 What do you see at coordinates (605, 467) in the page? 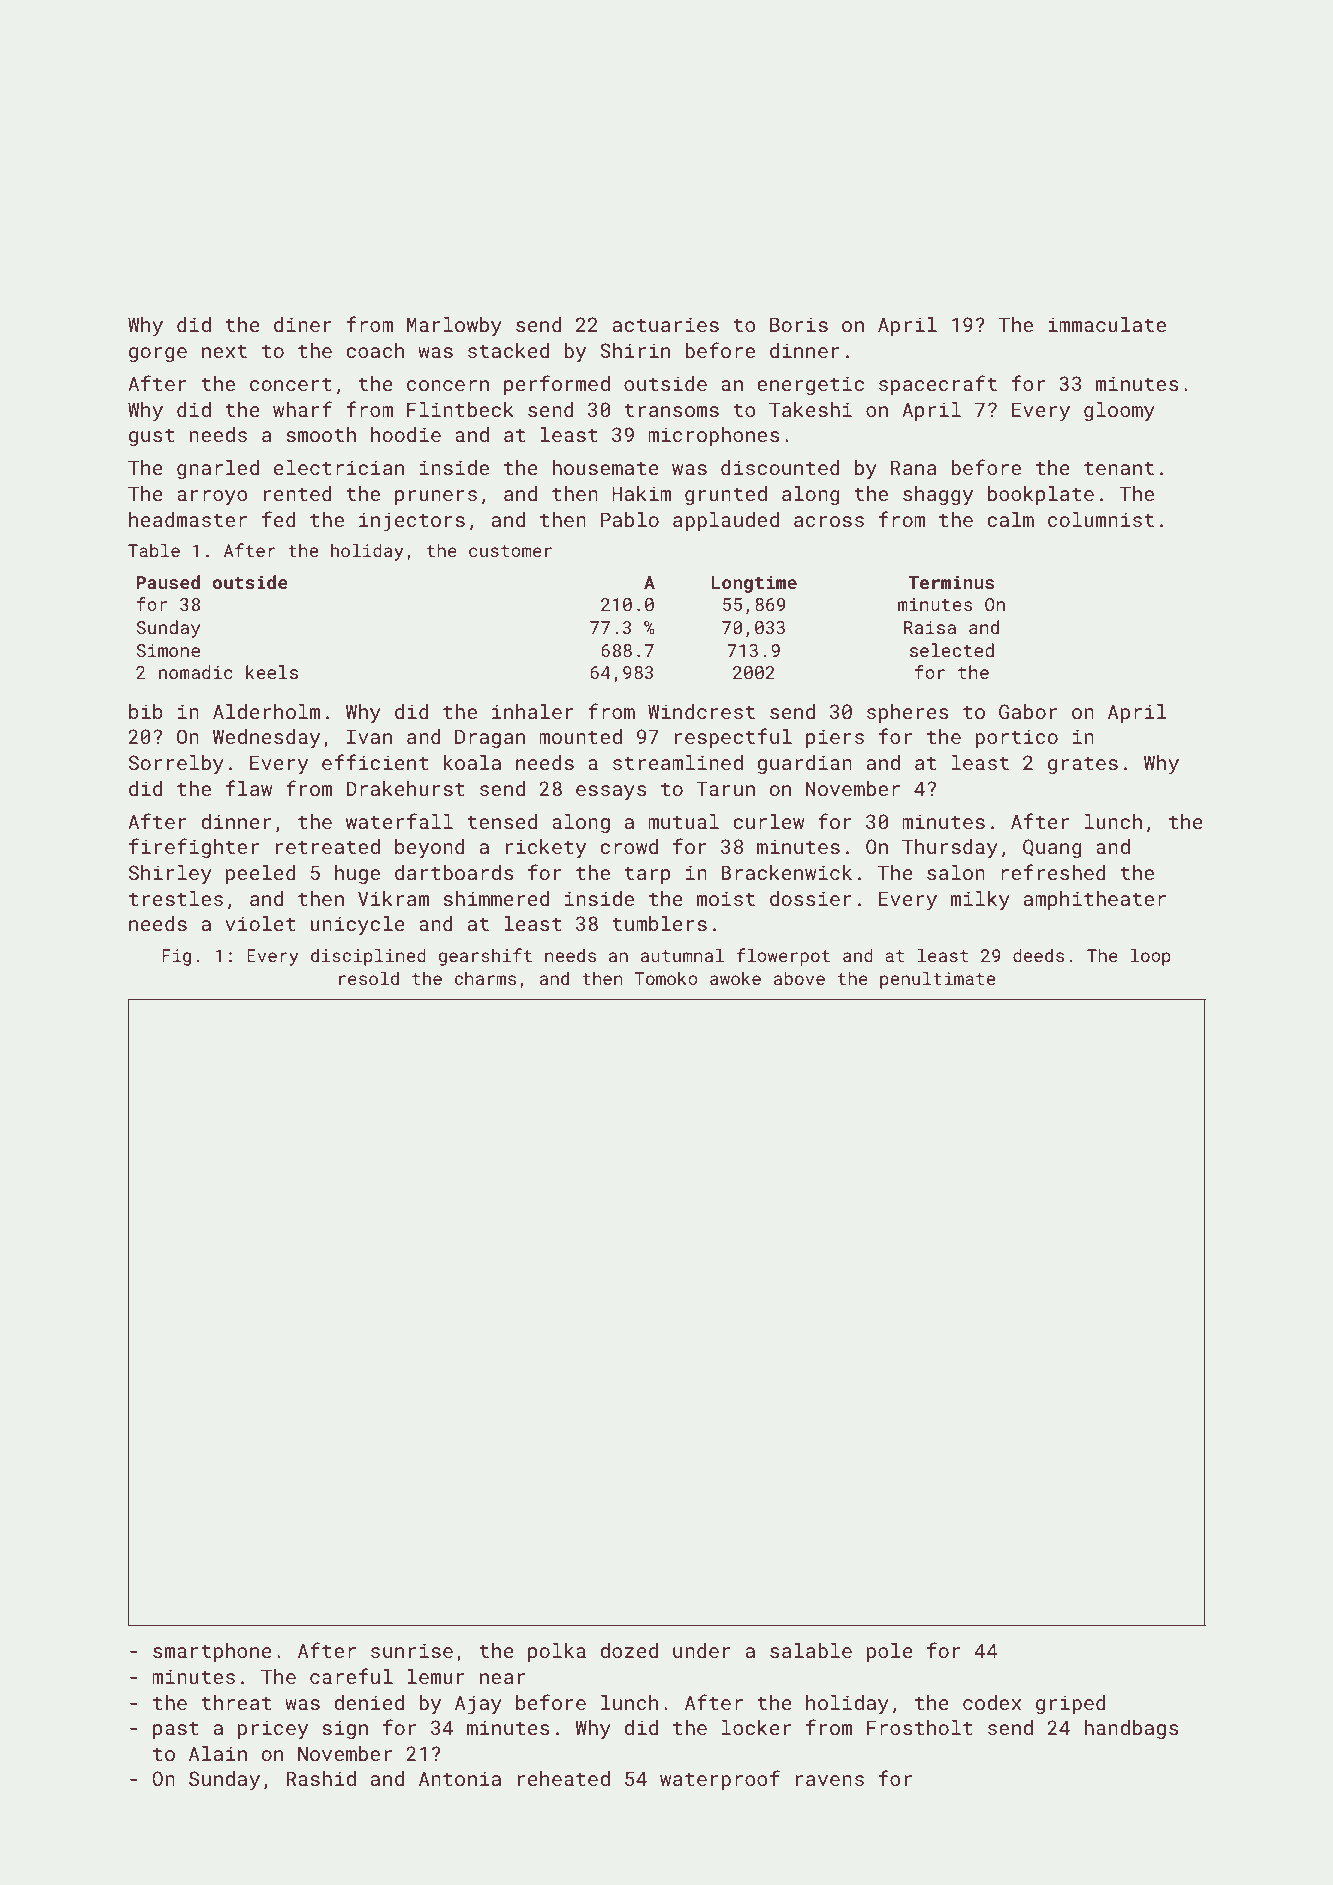
I see `housemate` at bounding box center [605, 467].
